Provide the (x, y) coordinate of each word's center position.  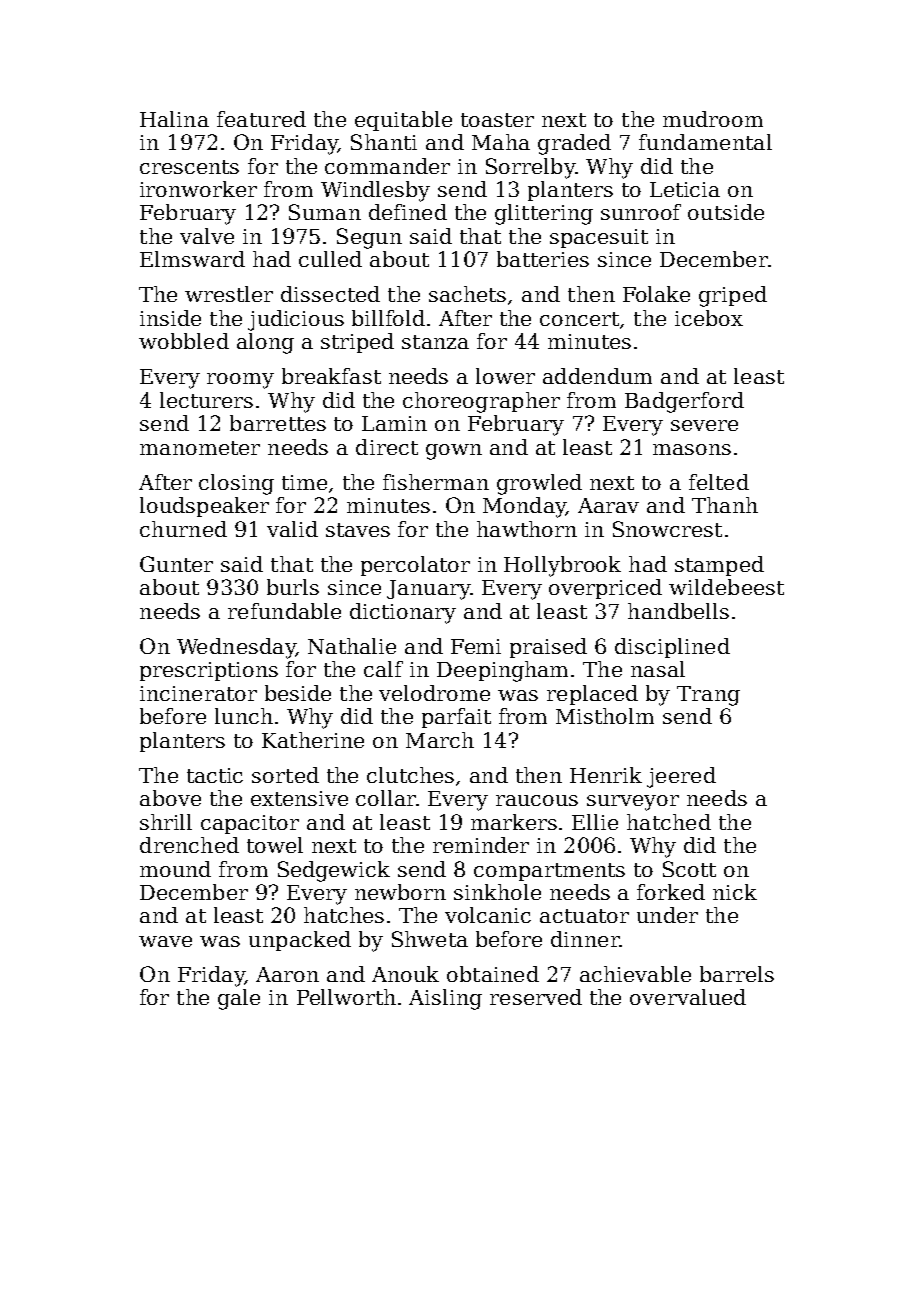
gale (239, 999)
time (304, 482)
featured (261, 119)
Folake (656, 294)
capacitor (250, 824)
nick (735, 892)
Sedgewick (334, 871)
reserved (536, 997)
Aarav (608, 505)
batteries (543, 259)
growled (539, 484)
